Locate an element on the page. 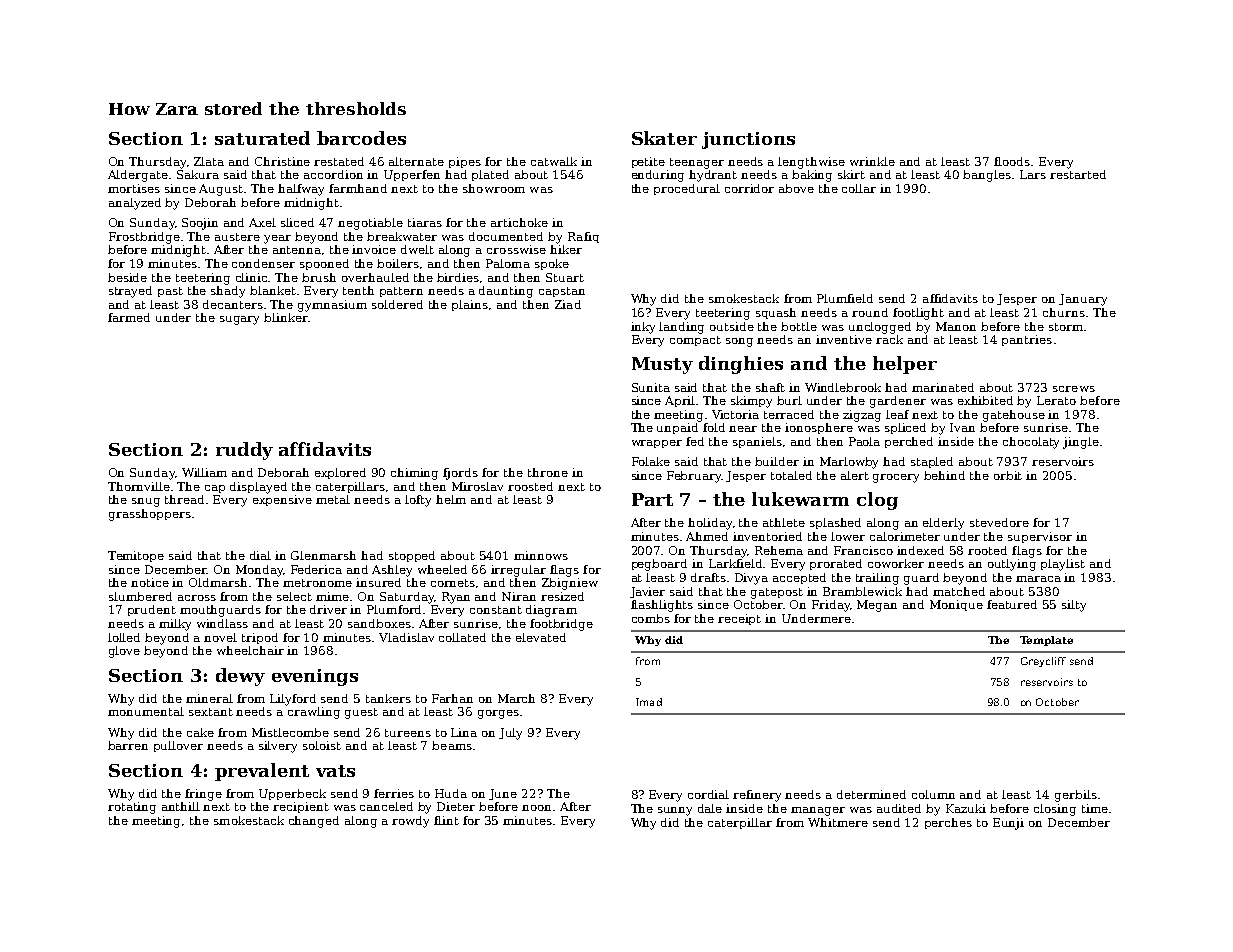 The width and height of the image is (1233, 952). saturated is located at coordinates (262, 138).
